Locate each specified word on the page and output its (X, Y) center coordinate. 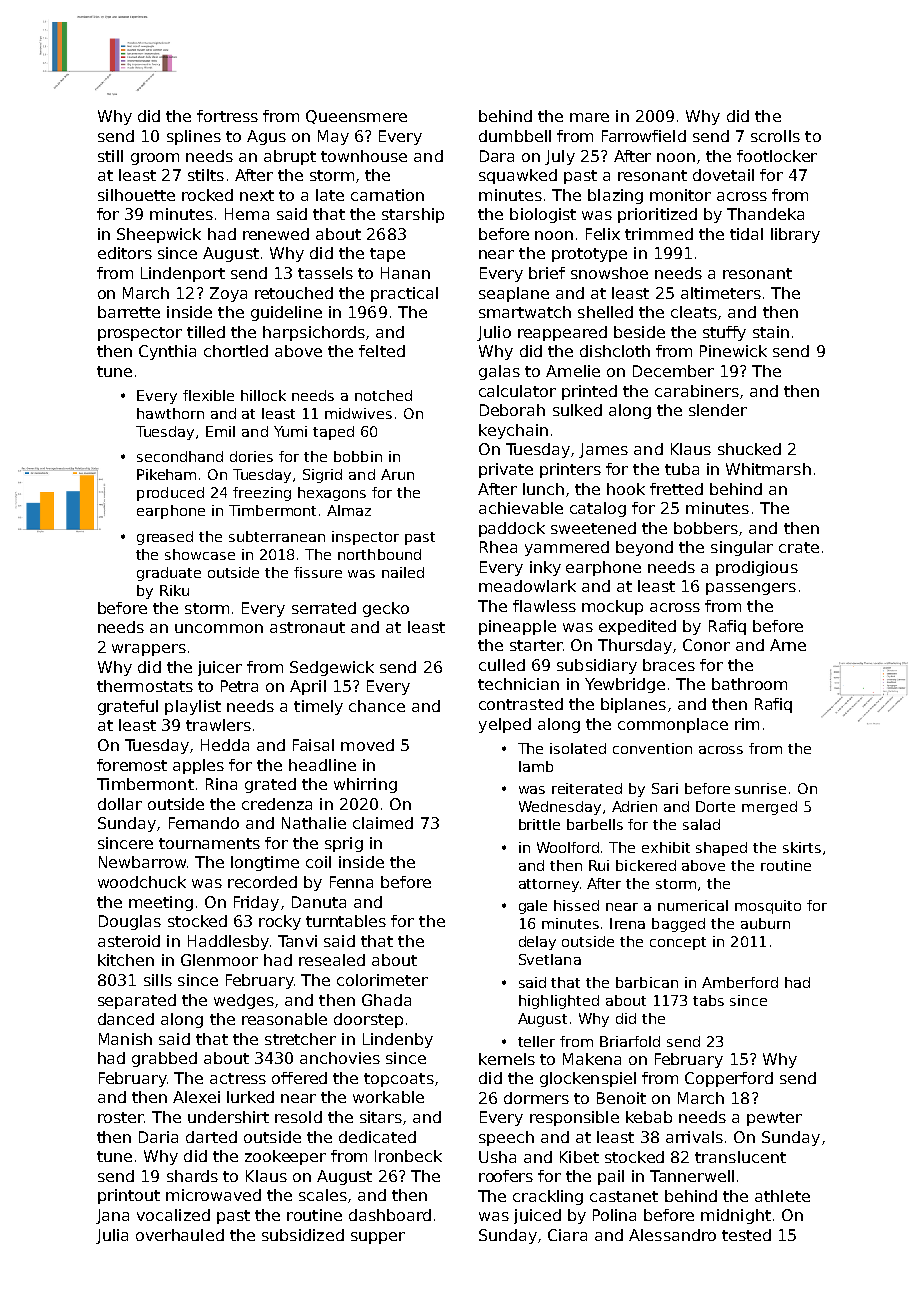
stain (771, 332)
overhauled (180, 1235)
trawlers (218, 725)
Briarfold (630, 1041)
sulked (577, 410)
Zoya (228, 294)
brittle (539, 824)
